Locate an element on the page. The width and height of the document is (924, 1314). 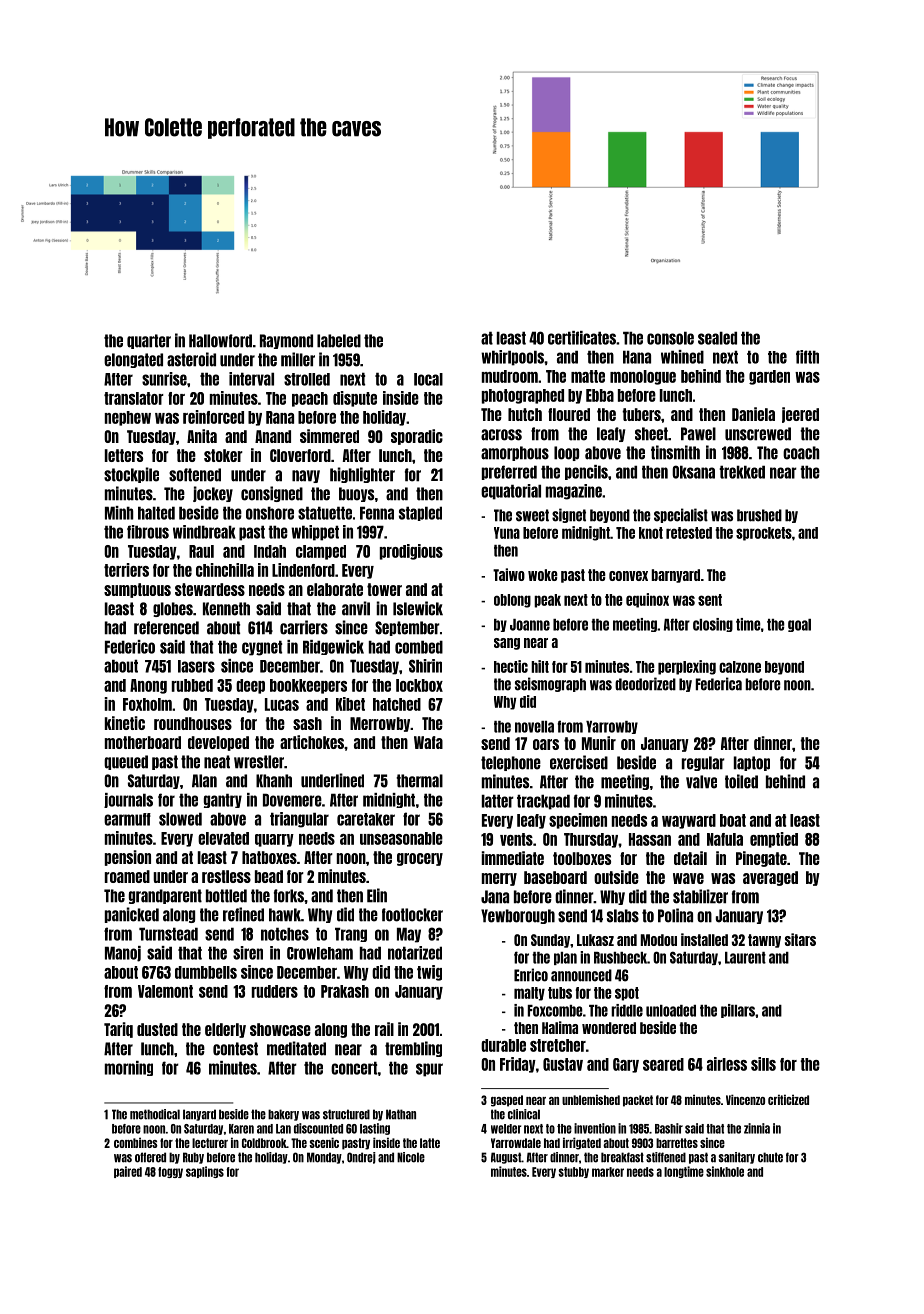
Alan is located at coordinates (204, 781).
